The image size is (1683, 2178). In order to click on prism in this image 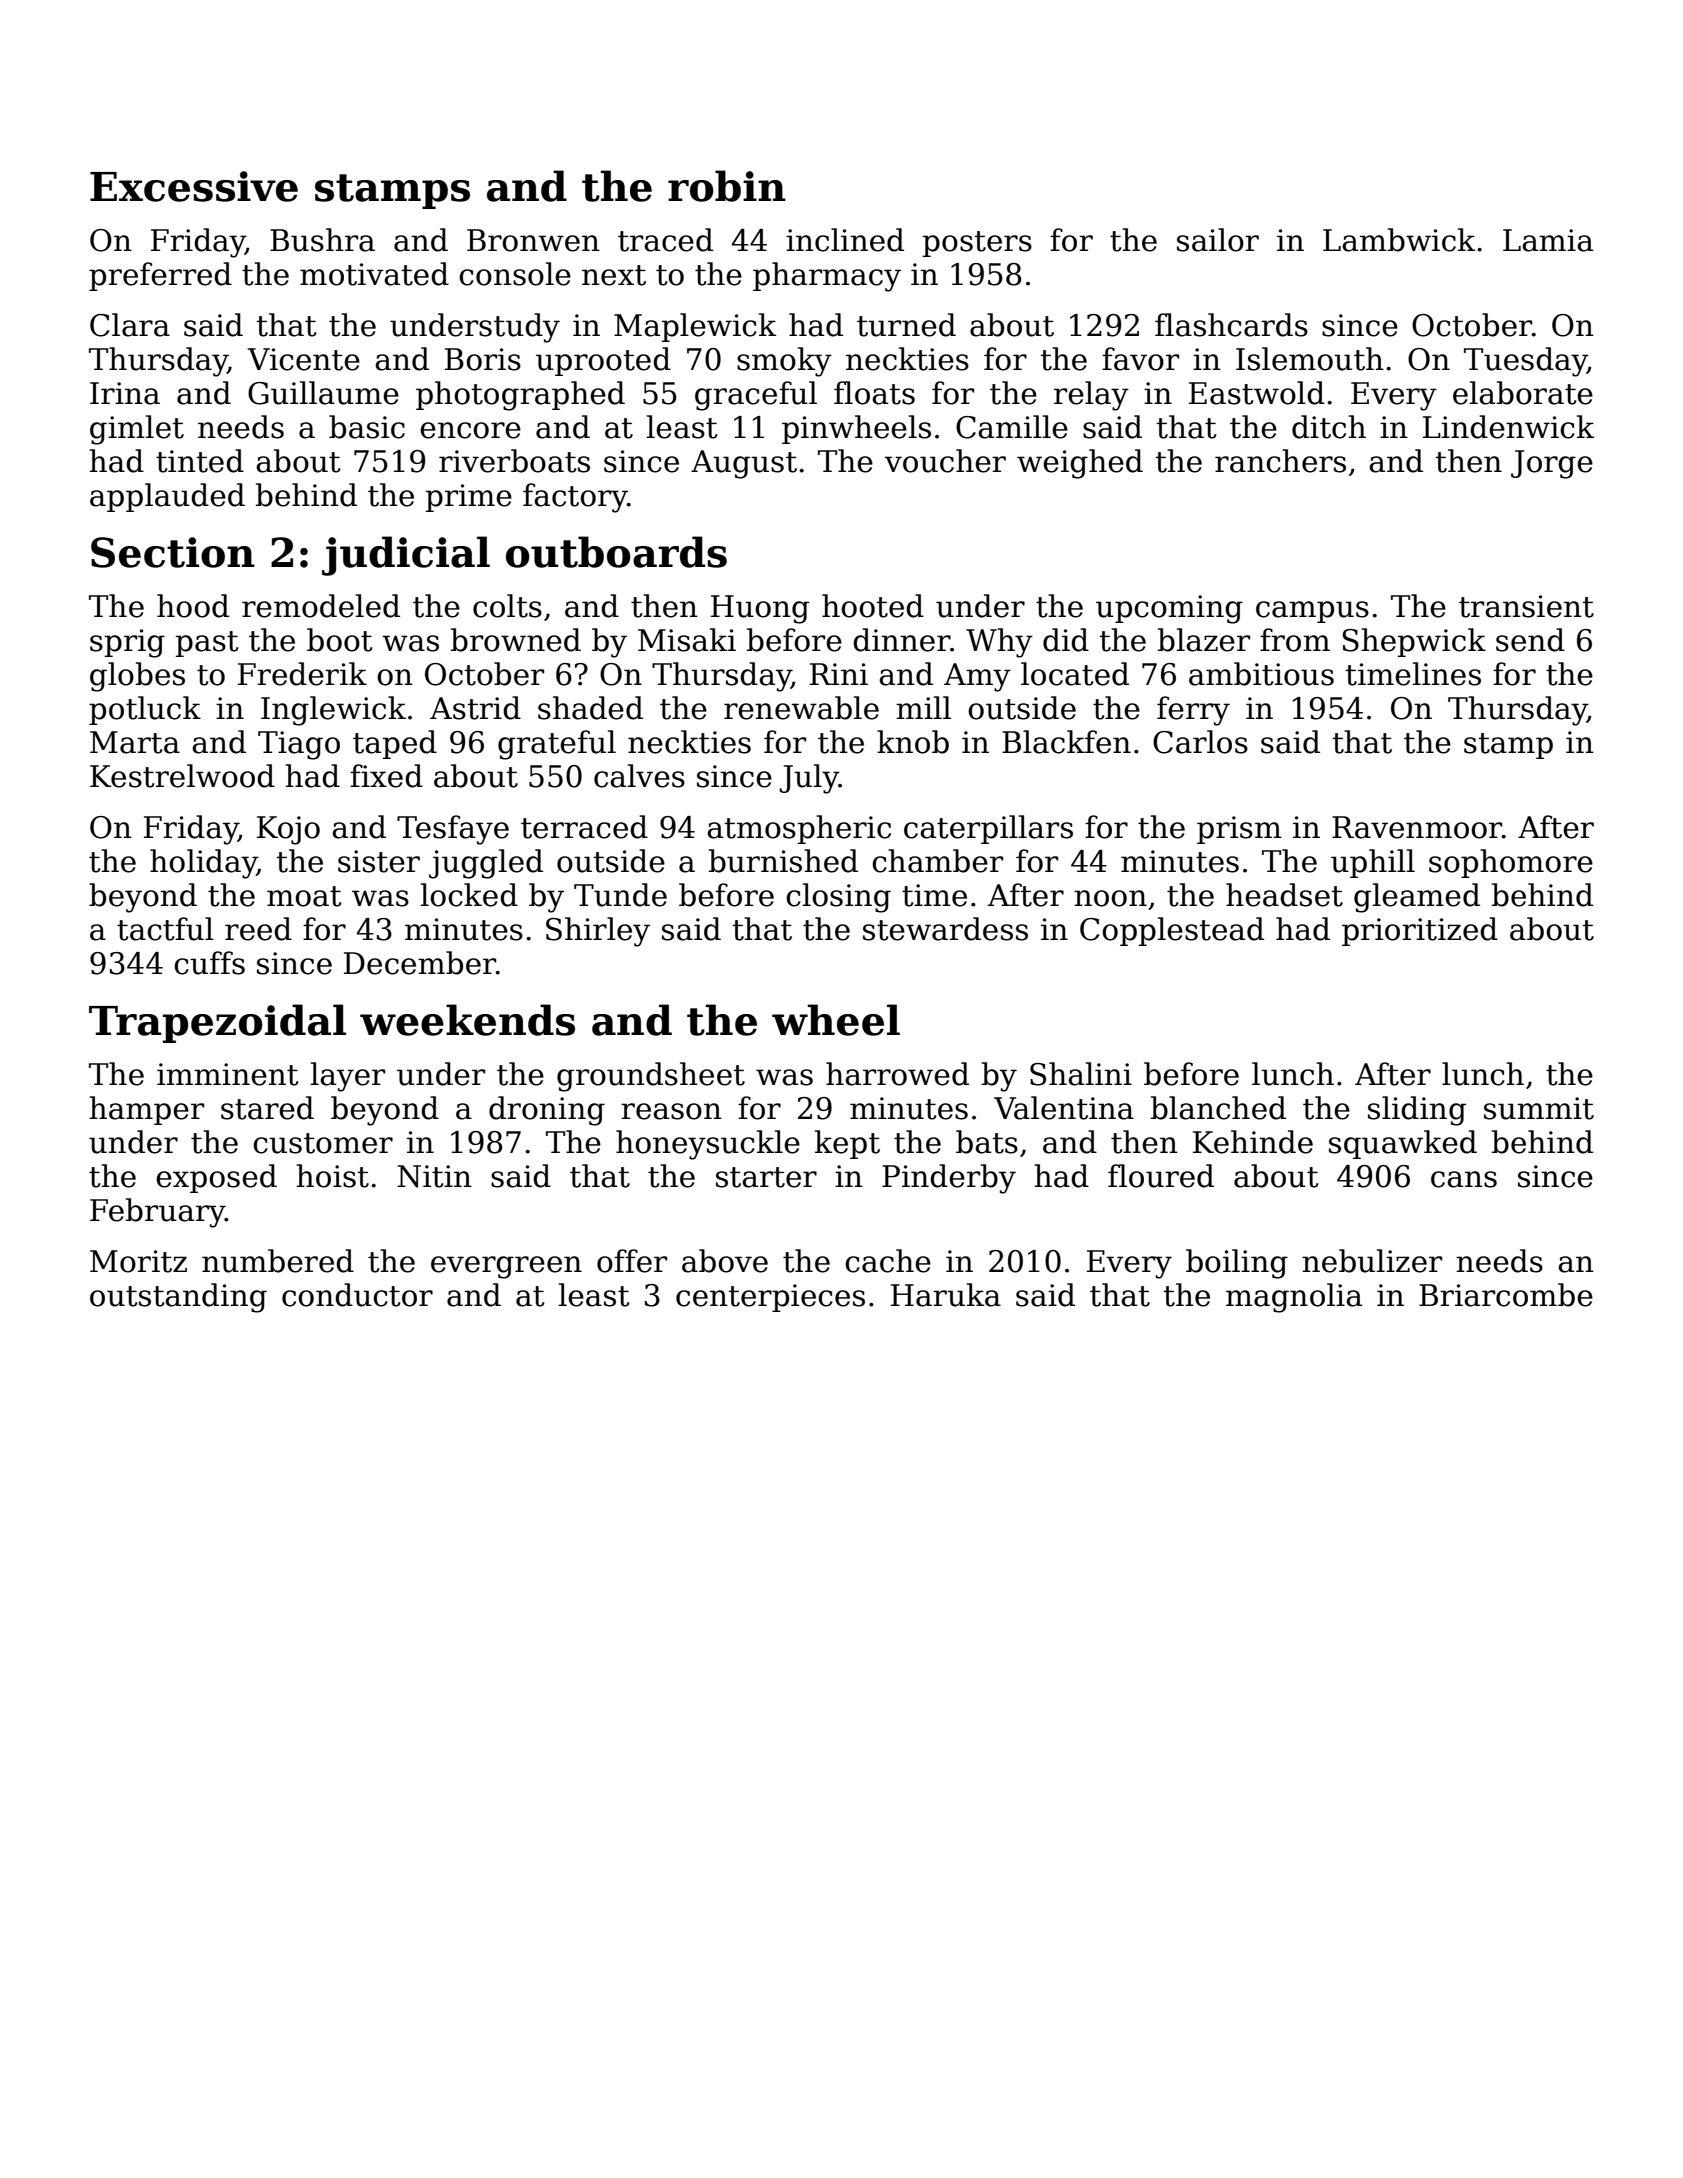, I will do `click(1239, 830)`.
